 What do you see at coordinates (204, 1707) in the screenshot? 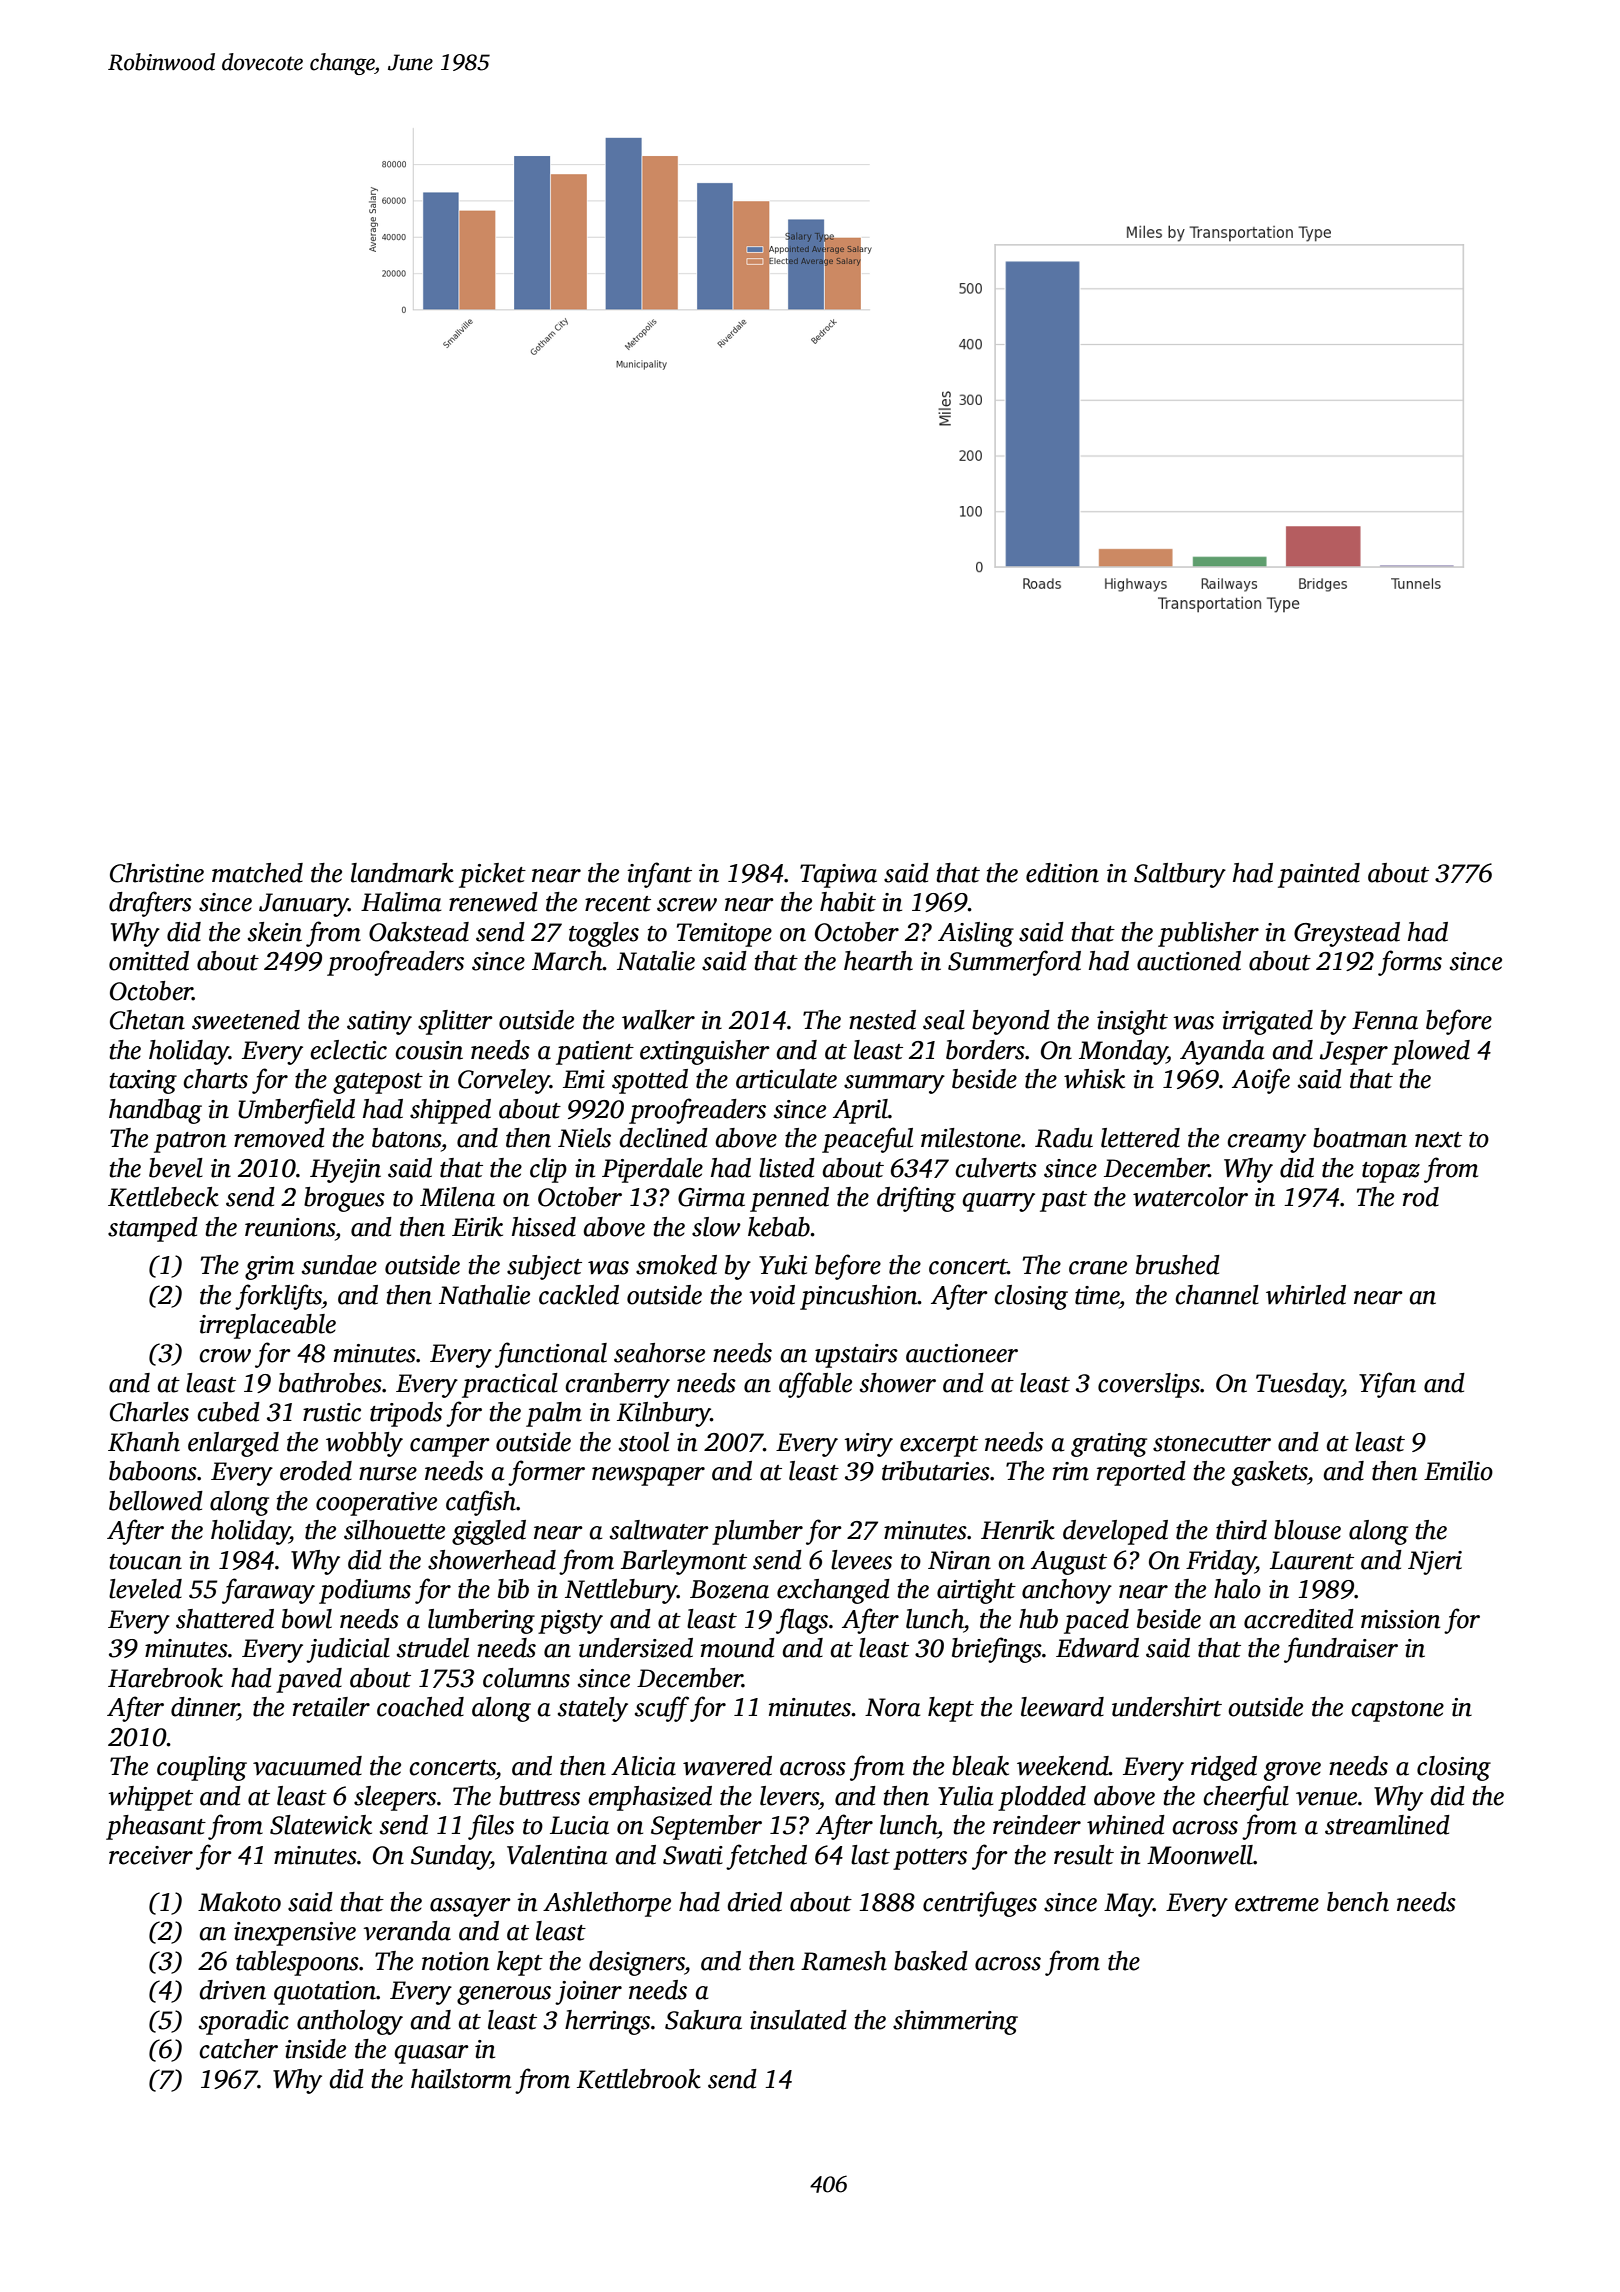
I see `dinner` at bounding box center [204, 1707].
